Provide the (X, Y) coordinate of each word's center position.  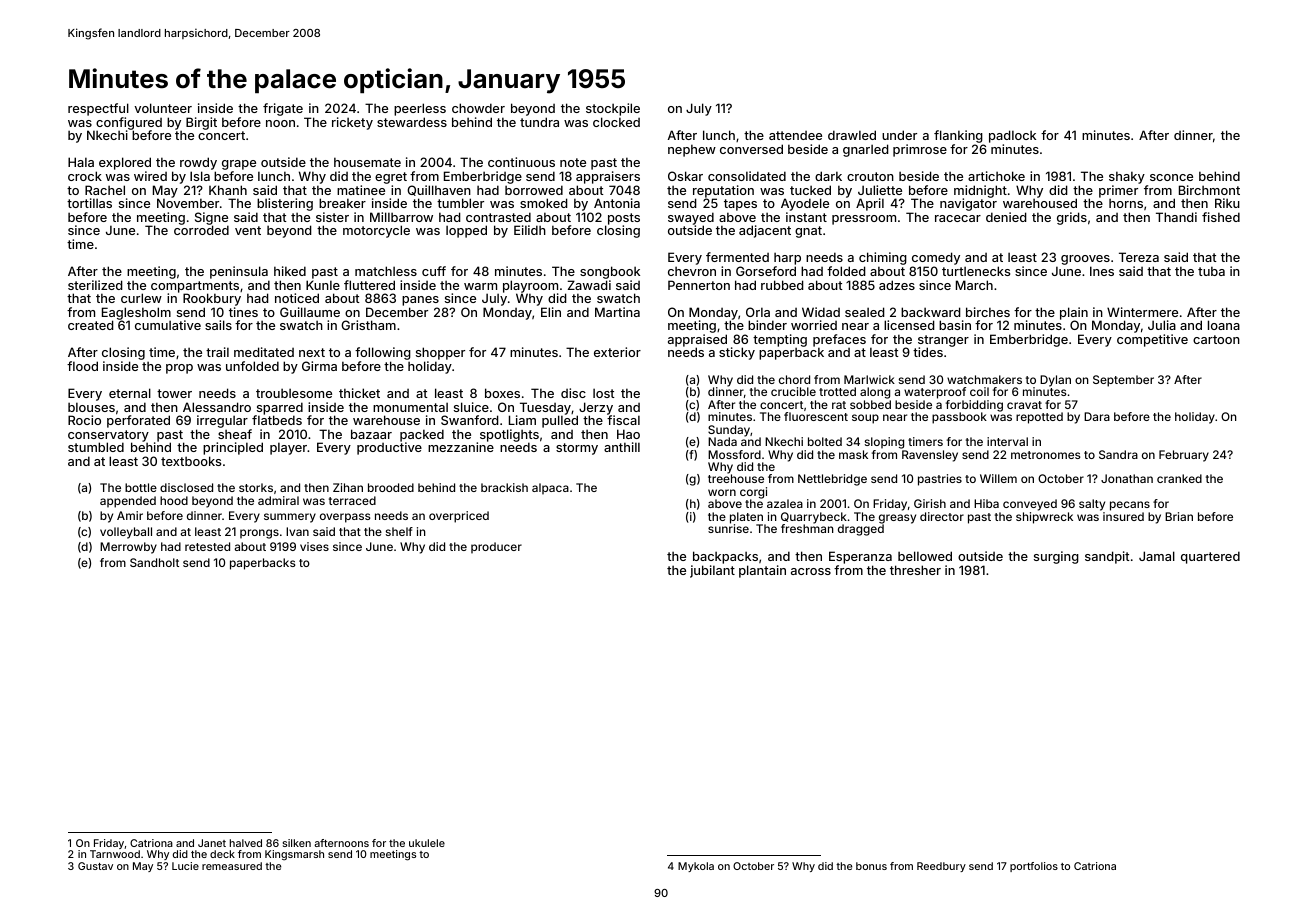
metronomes (1045, 455)
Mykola (696, 867)
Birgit (201, 123)
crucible (793, 391)
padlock (1012, 136)
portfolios (1034, 867)
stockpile (613, 109)
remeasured (232, 866)
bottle (141, 487)
